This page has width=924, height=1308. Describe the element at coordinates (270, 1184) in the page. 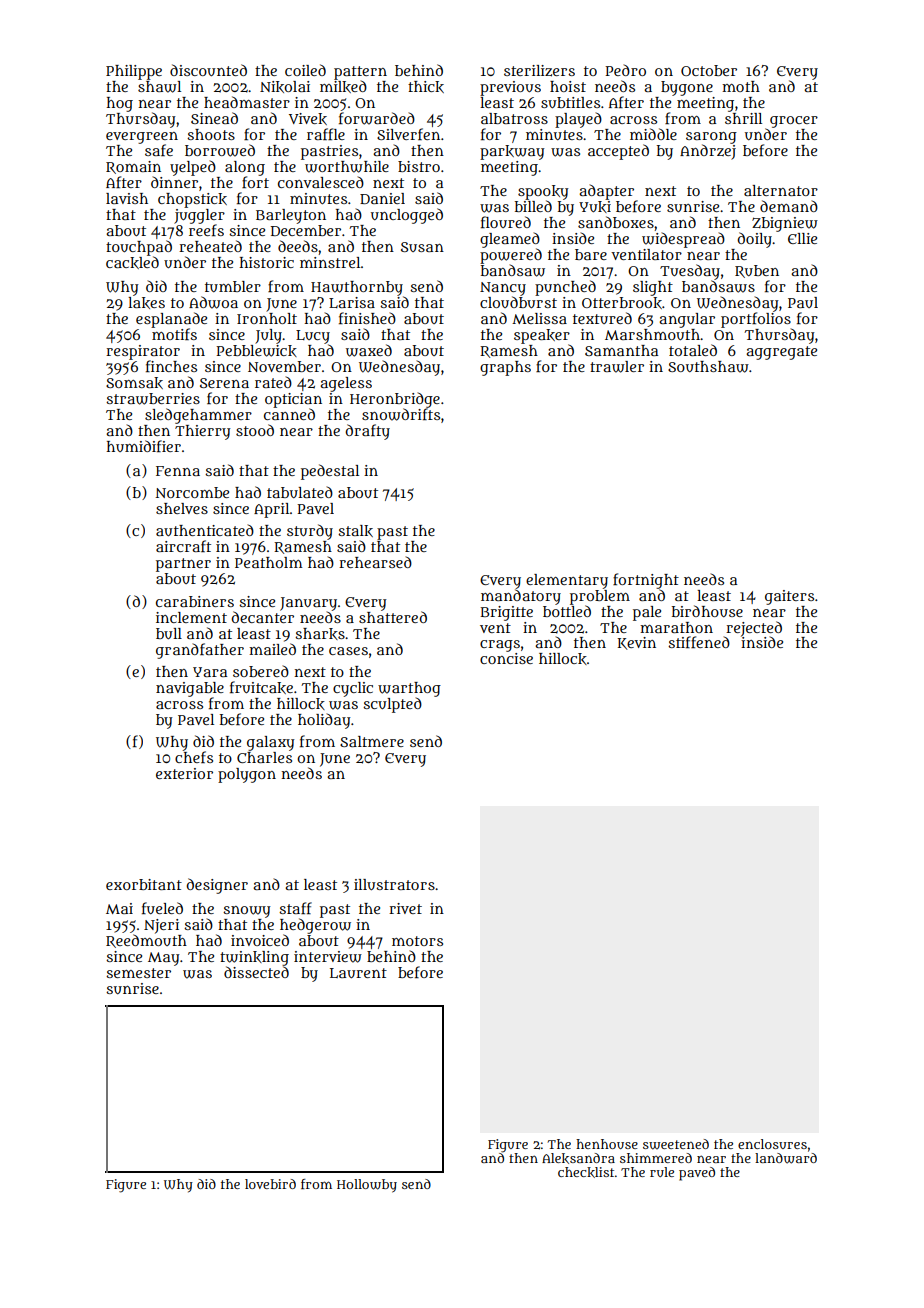

I see `lovebird` at that location.
